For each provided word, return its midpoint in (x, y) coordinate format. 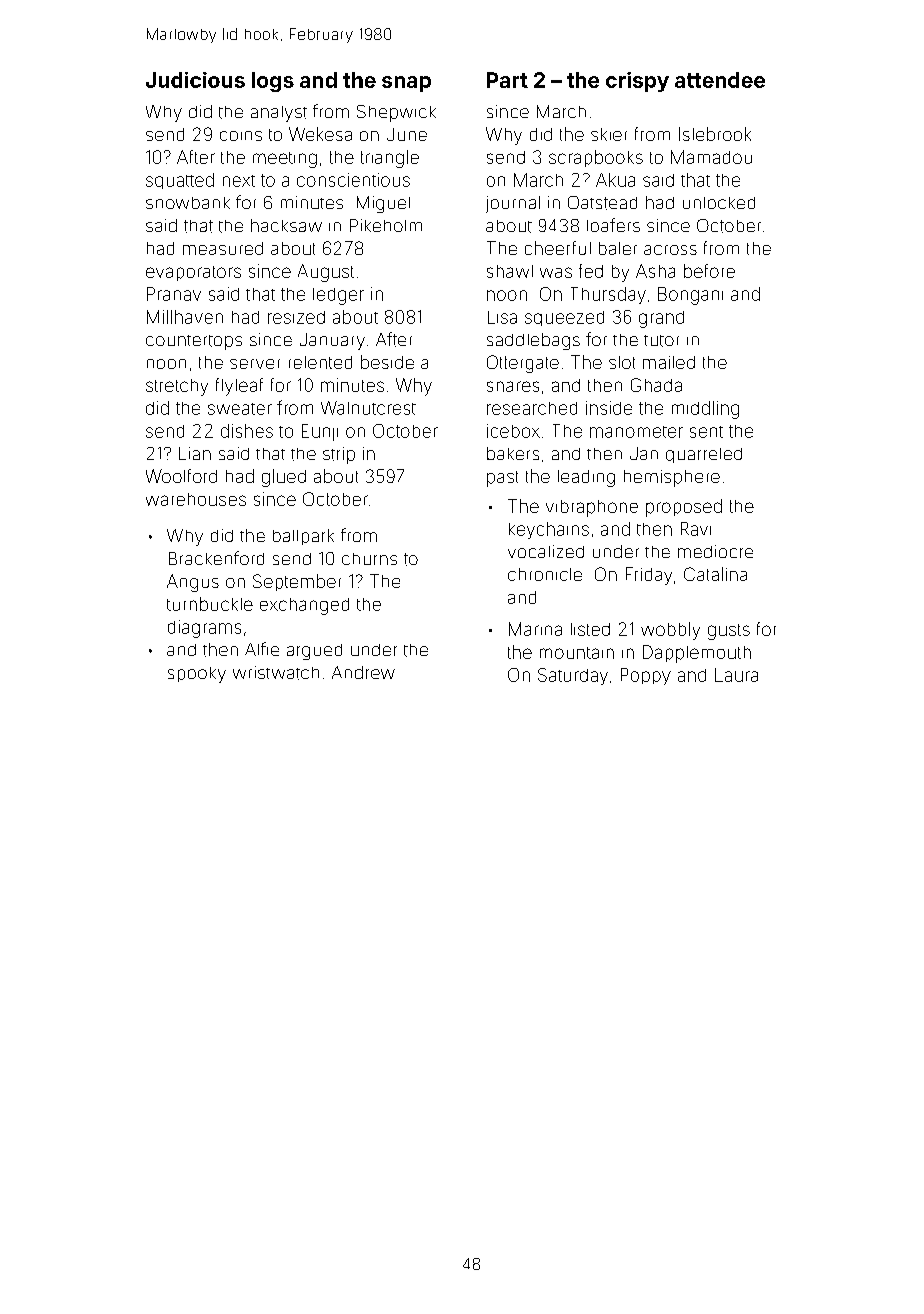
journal (513, 204)
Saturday (573, 676)
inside (609, 408)
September (297, 582)
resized (296, 317)
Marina (535, 629)
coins (241, 136)
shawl (510, 271)
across (670, 250)
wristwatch (276, 673)
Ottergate (523, 364)
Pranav (174, 294)
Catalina (715, 574)
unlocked (719, 203)
